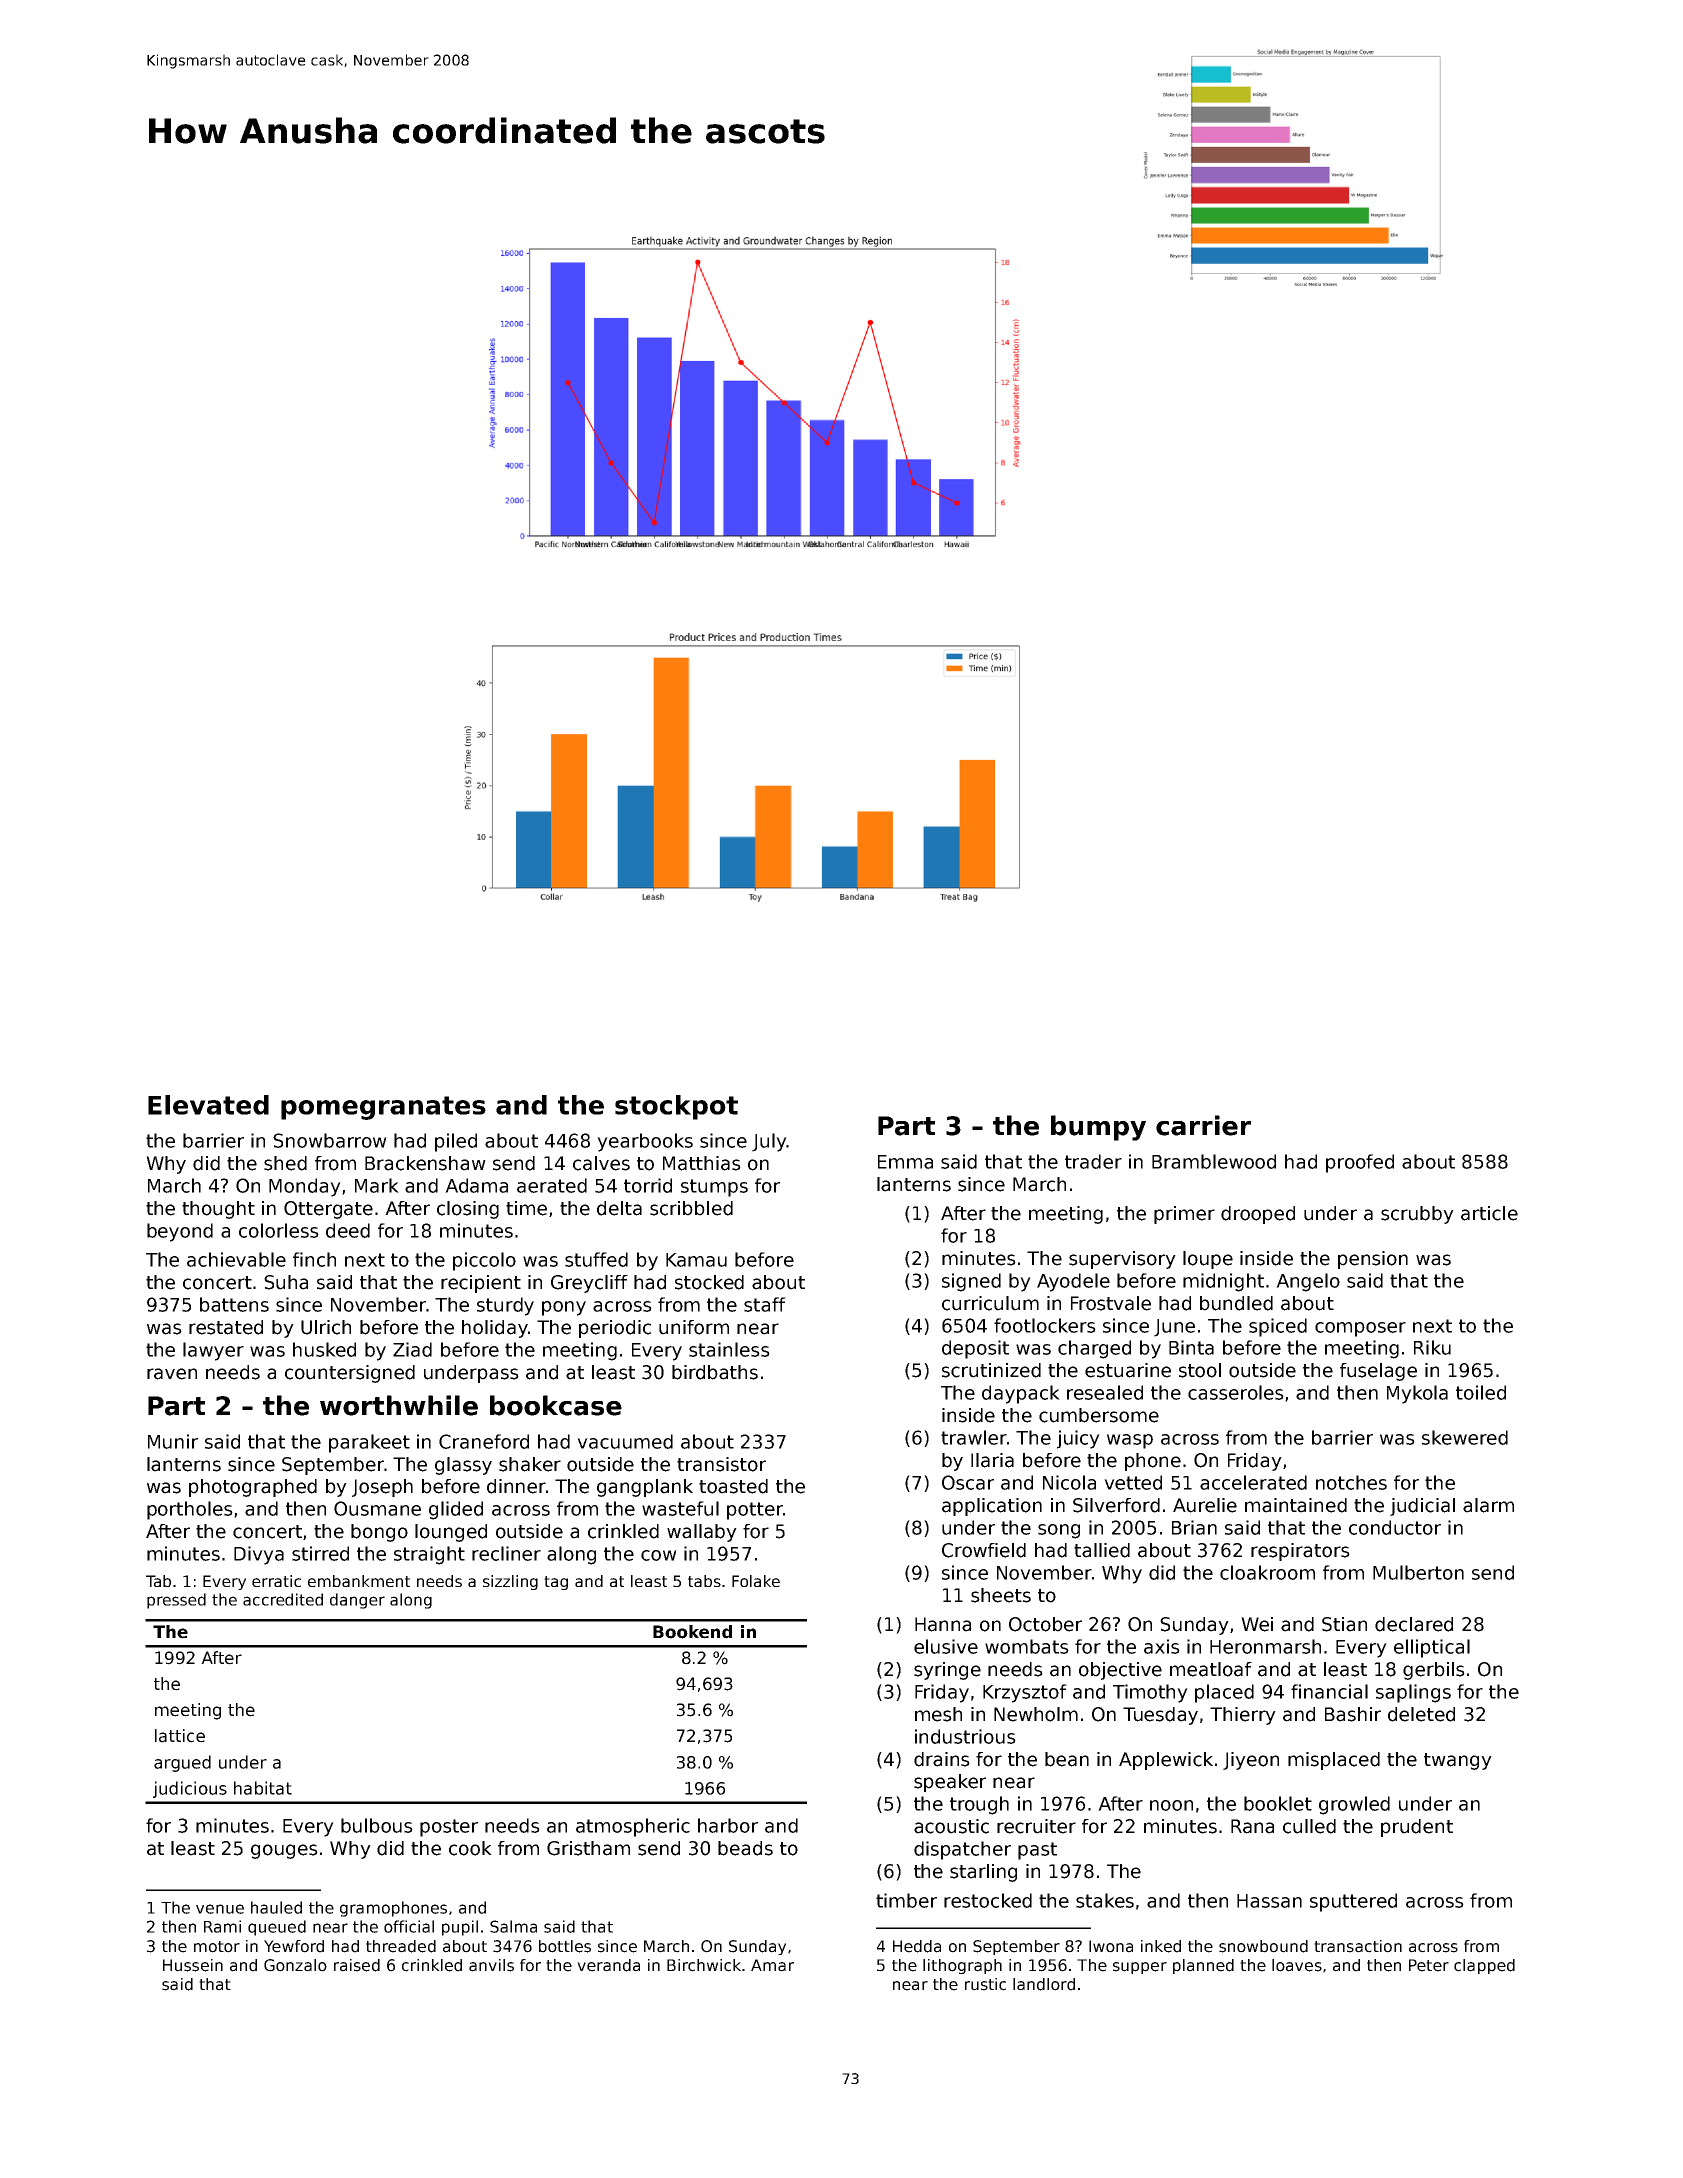 The width and height of the screenshot is (1683, 2178). I want to click on objective, so click(1120, 1671).
